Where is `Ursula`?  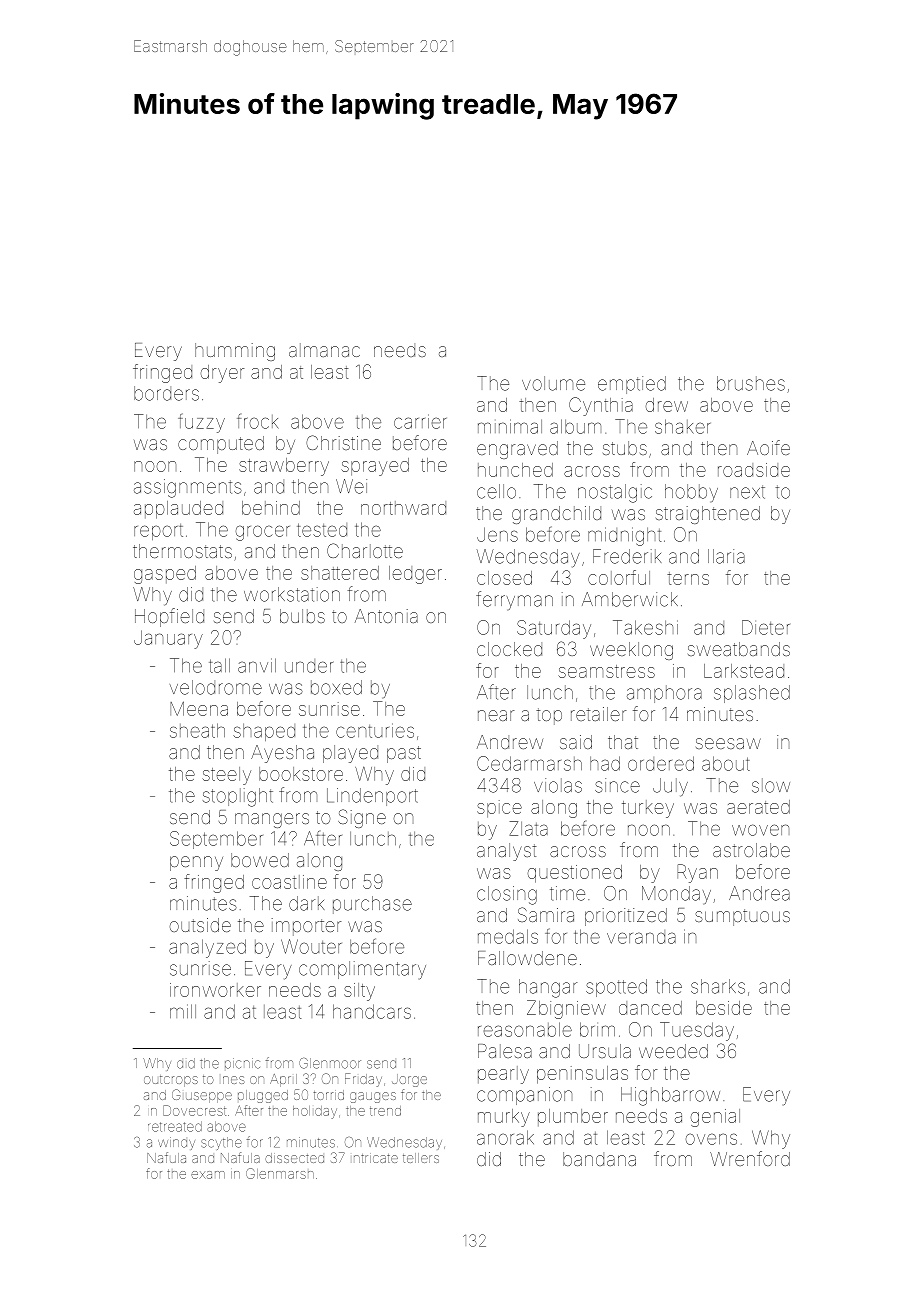
Ursula is located at coordinates (605, 1051).
